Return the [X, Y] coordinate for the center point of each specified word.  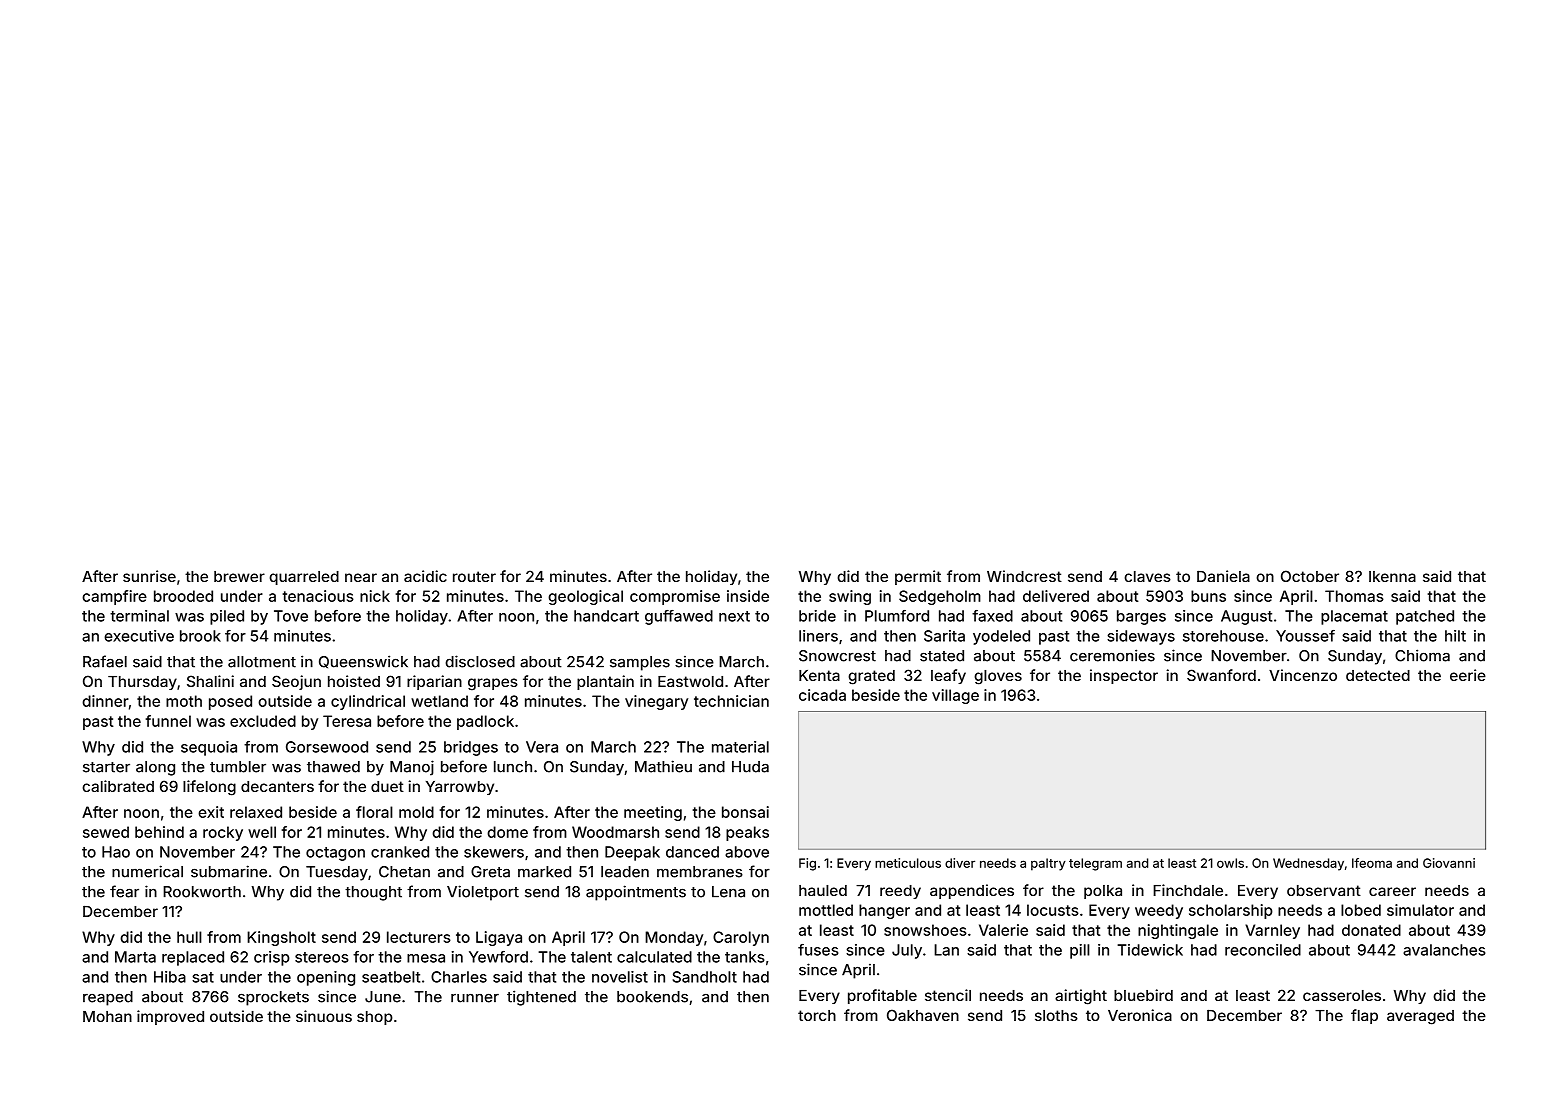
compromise [675, 597]
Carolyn [741, 938]
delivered [1056, 596]
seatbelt [391, 977]
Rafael [105, 661]
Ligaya [499, 938]
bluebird [1143, 995]
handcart [606, 616]
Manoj [412, 768]
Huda [750, 767]
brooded [183, 596]
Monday [674, 938]
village [955, 696]
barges [1141, 617]
